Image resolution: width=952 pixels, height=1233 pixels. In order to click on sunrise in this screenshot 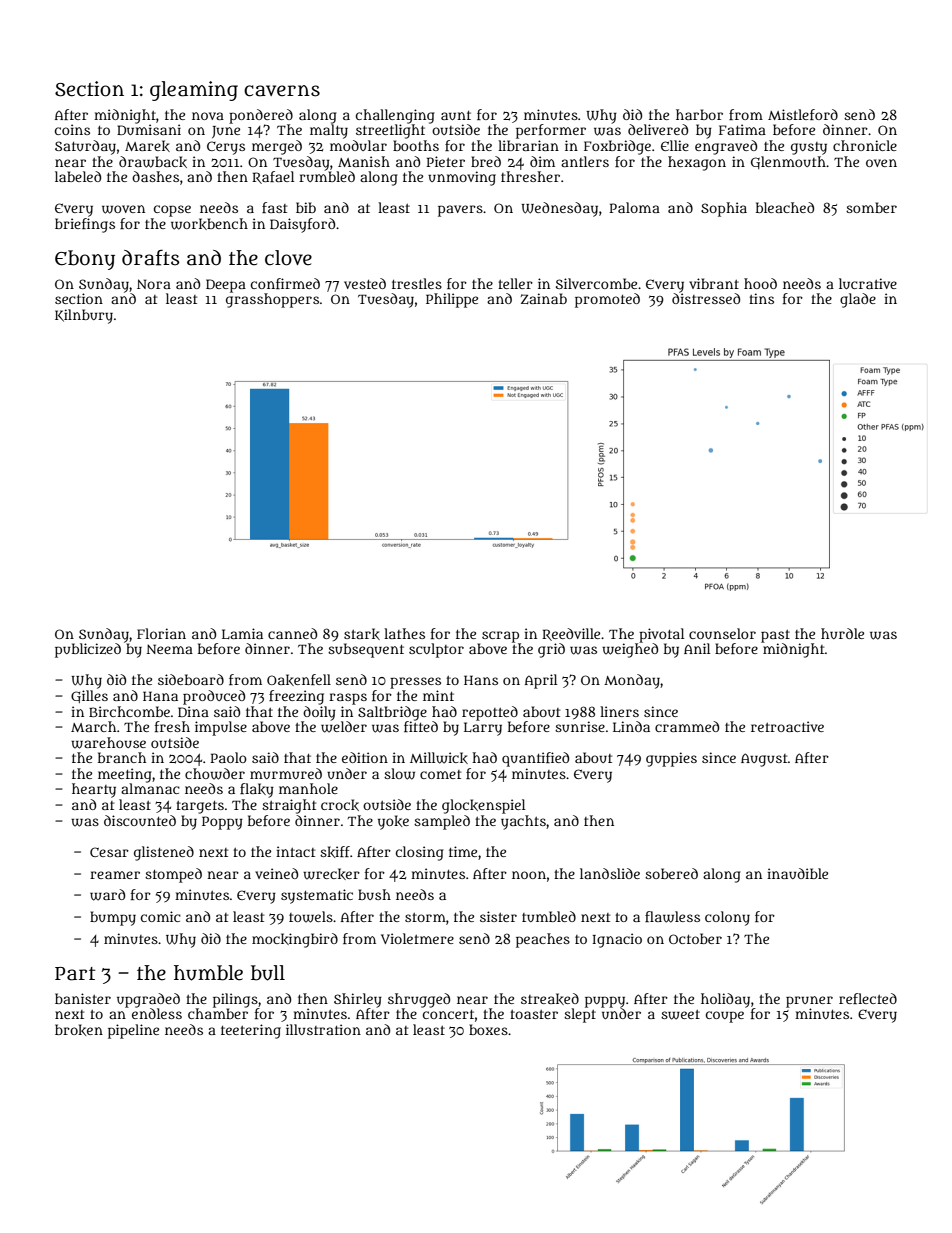, I will do `click(580, 726)`.
